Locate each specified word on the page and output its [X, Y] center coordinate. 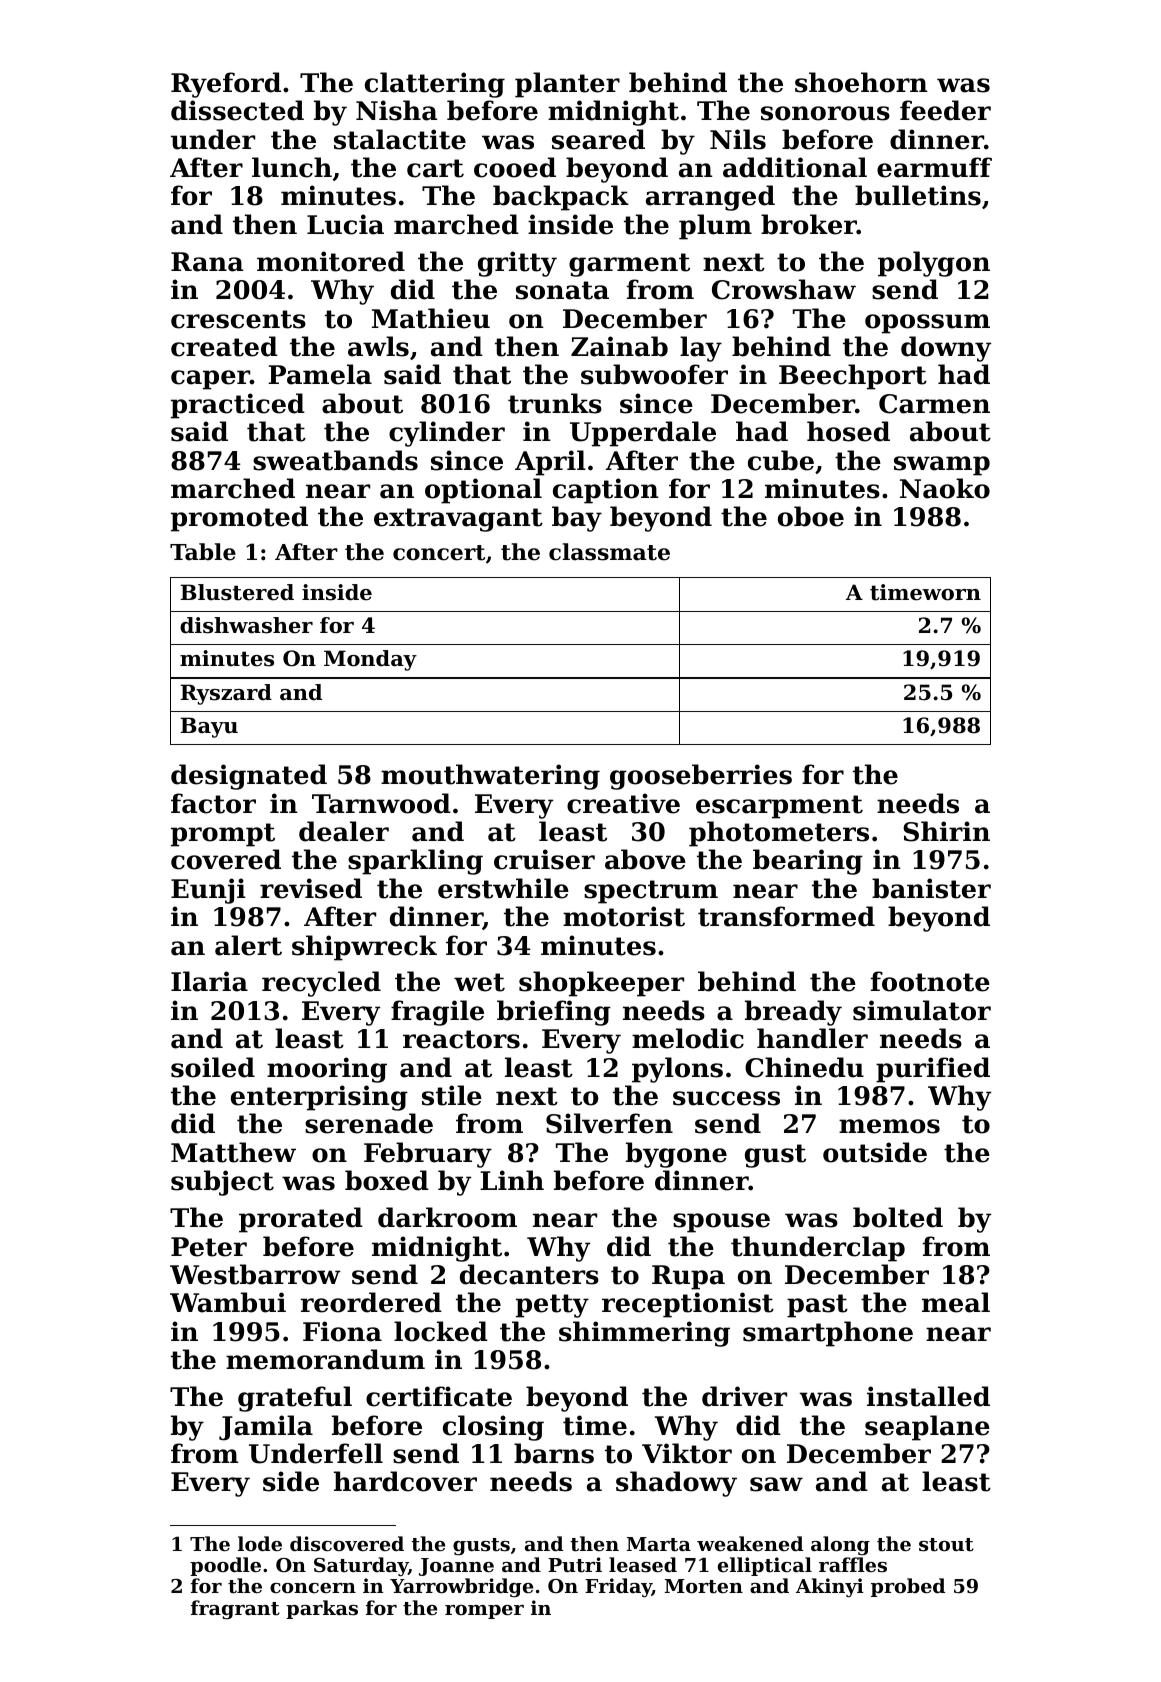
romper [484, 1612]
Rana [207, 262]
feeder [945, 110]
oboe [811, 516]
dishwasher [246, 625]
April [550, 463]
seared [598, 139]
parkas [322, 1609]
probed [908, 1587]
